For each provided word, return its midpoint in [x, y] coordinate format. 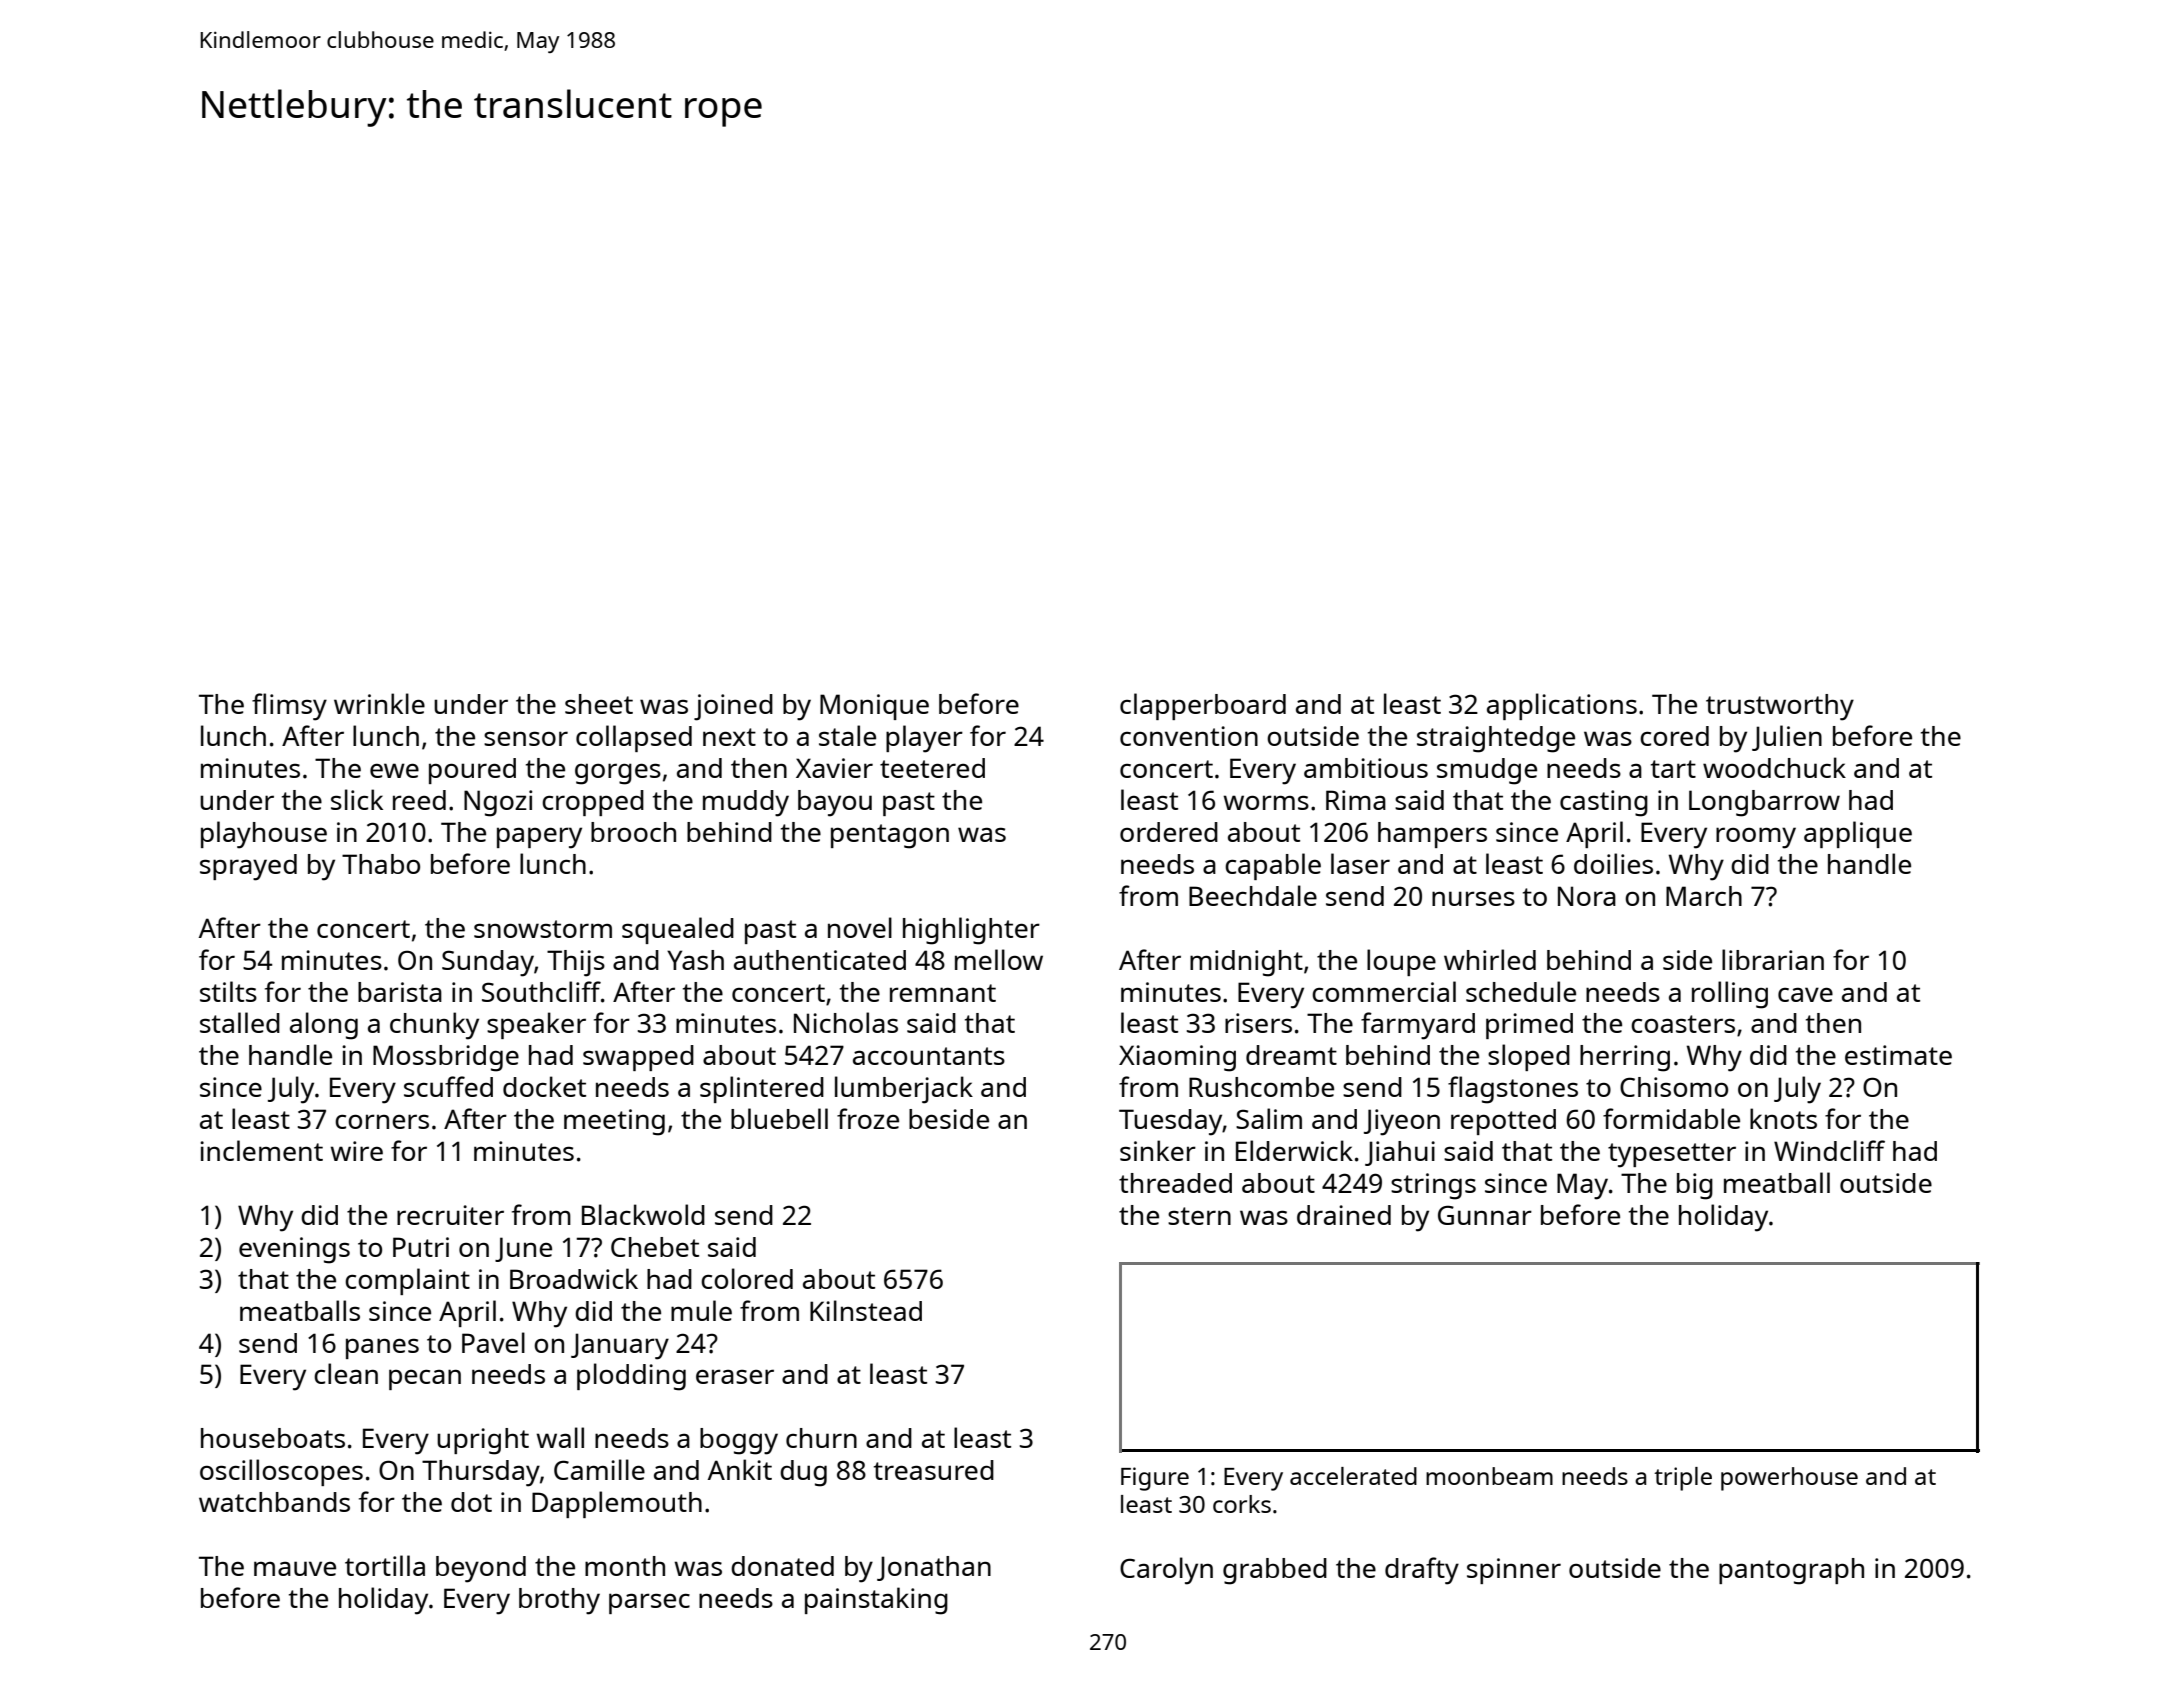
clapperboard [1203, 706]
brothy [559, 1601]
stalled [240, 1022]
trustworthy [1780, 707]
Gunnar [1485, 1215]
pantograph [1791, 1571]
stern [1199, 1216]
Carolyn [1166, 1571]
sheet [599, 704]
